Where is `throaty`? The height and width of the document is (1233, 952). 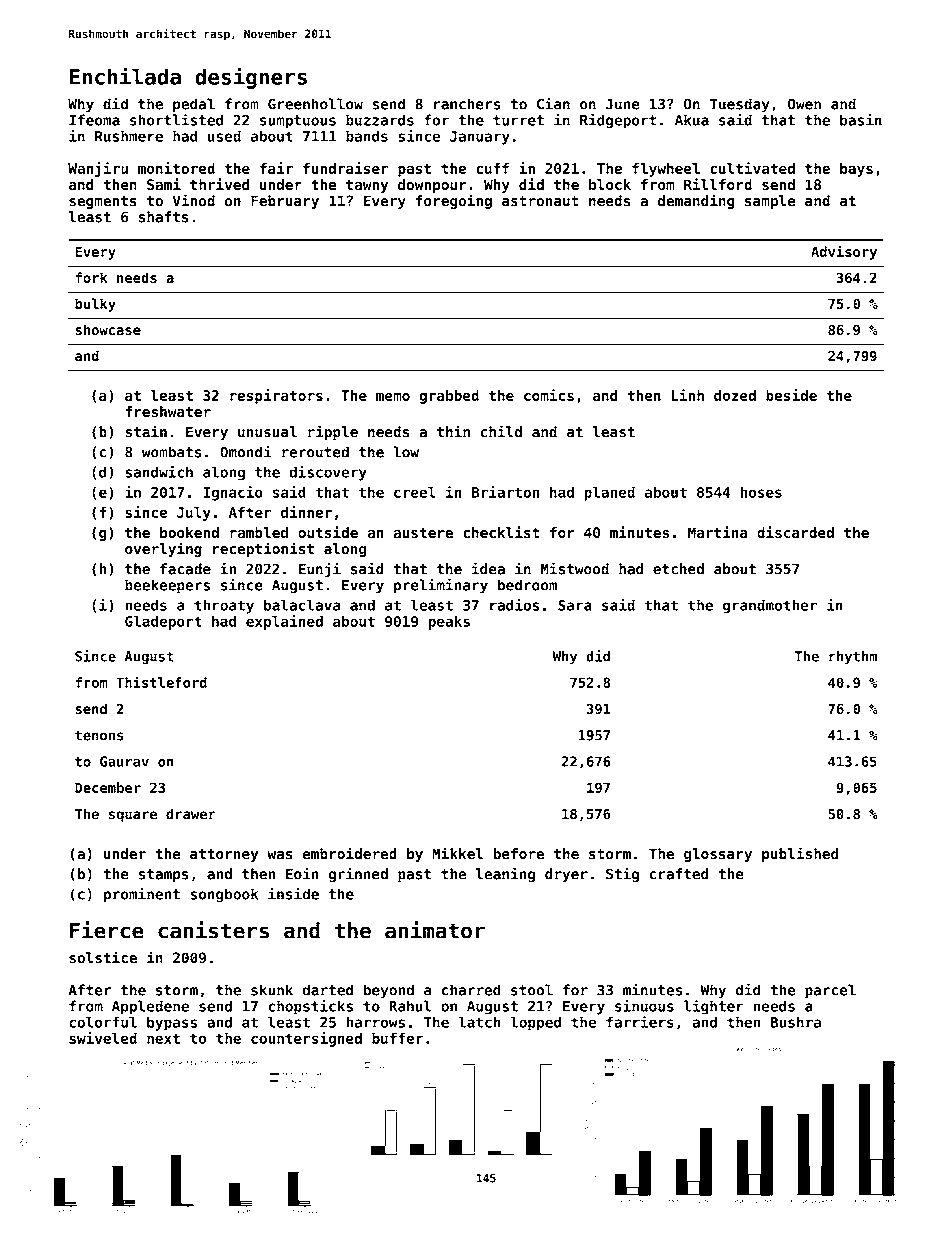
throaty is located at coordinates (224, 606).
